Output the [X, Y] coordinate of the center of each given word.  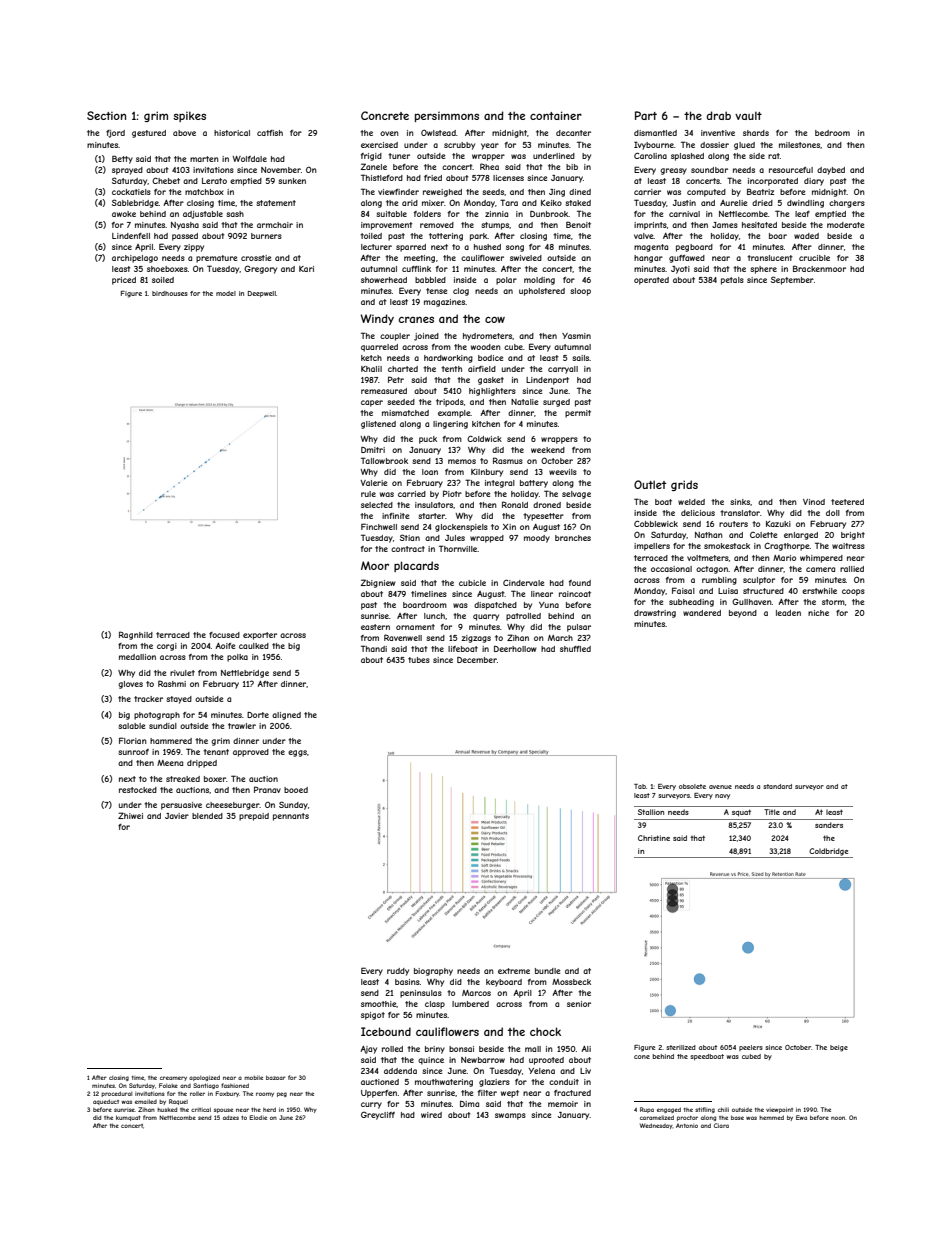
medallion [137, 657]
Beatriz [760, 191]
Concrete [385, 115]
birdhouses [170, 293]
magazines [445, 303]
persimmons [447, 117]
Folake [168, 1085]
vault [748, 115]
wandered [702, 613]
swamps [510, 1116]
